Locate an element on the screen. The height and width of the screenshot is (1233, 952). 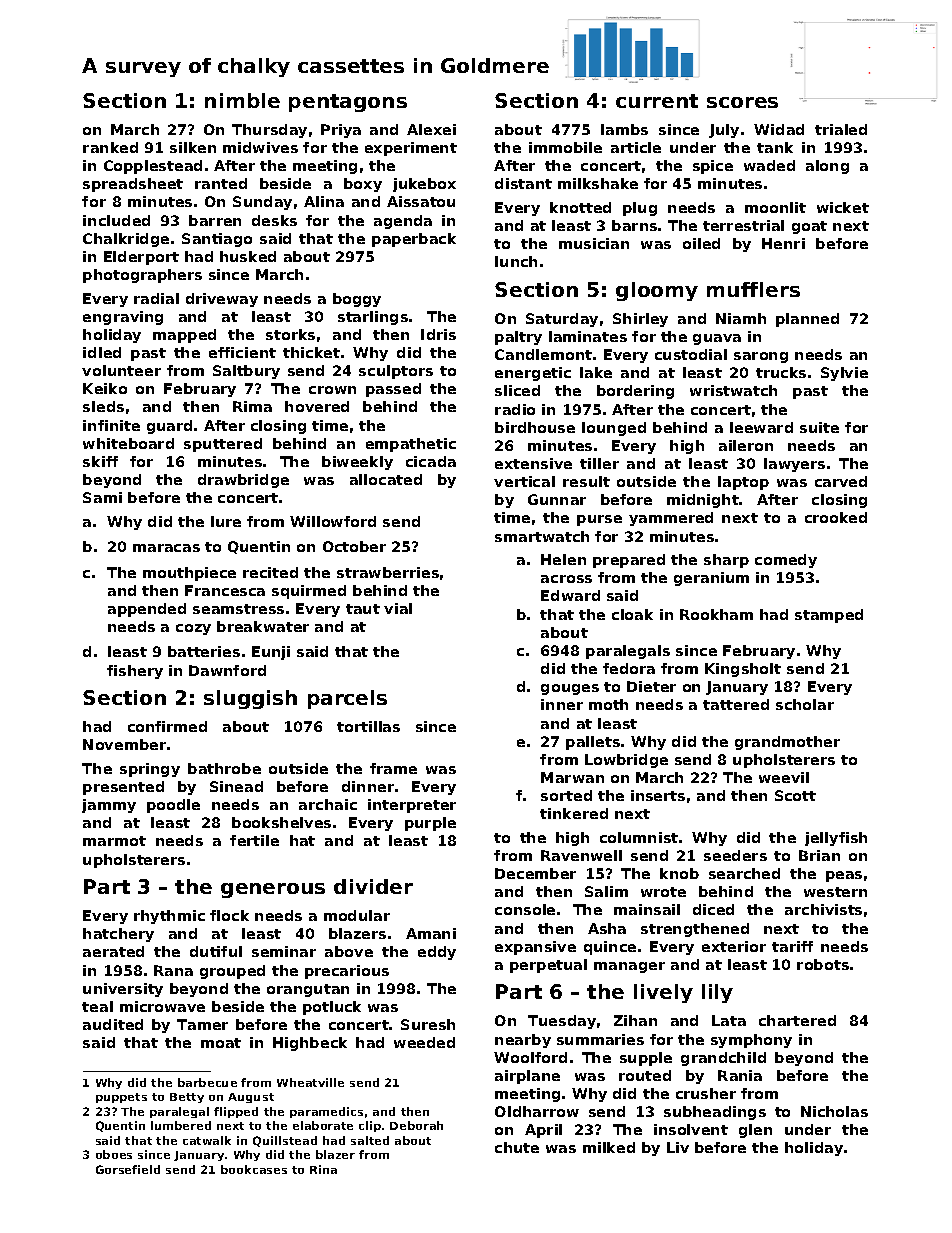
robots is located at coordinates (823, 964).
